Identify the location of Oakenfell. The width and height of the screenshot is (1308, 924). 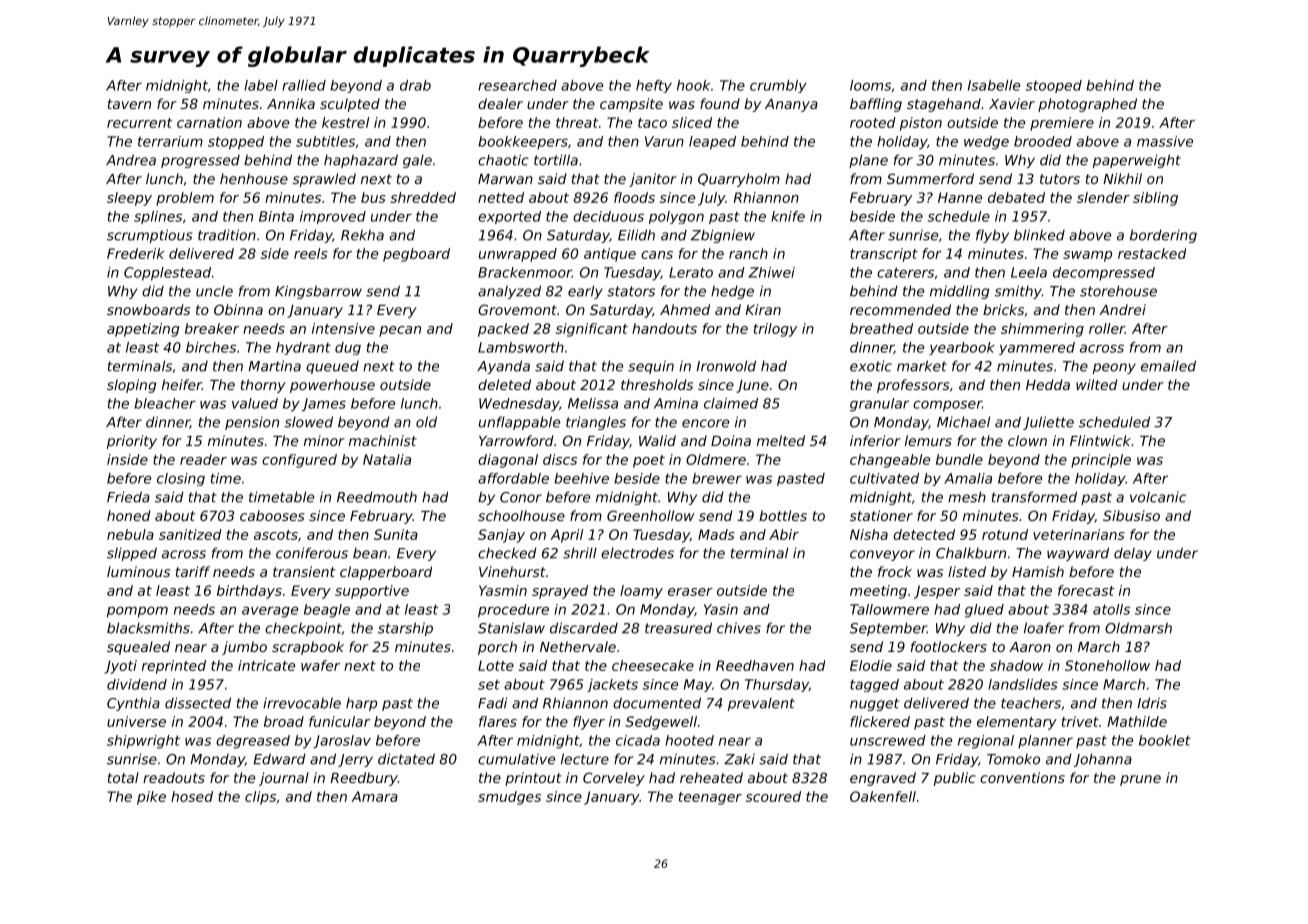
(883, 796).
